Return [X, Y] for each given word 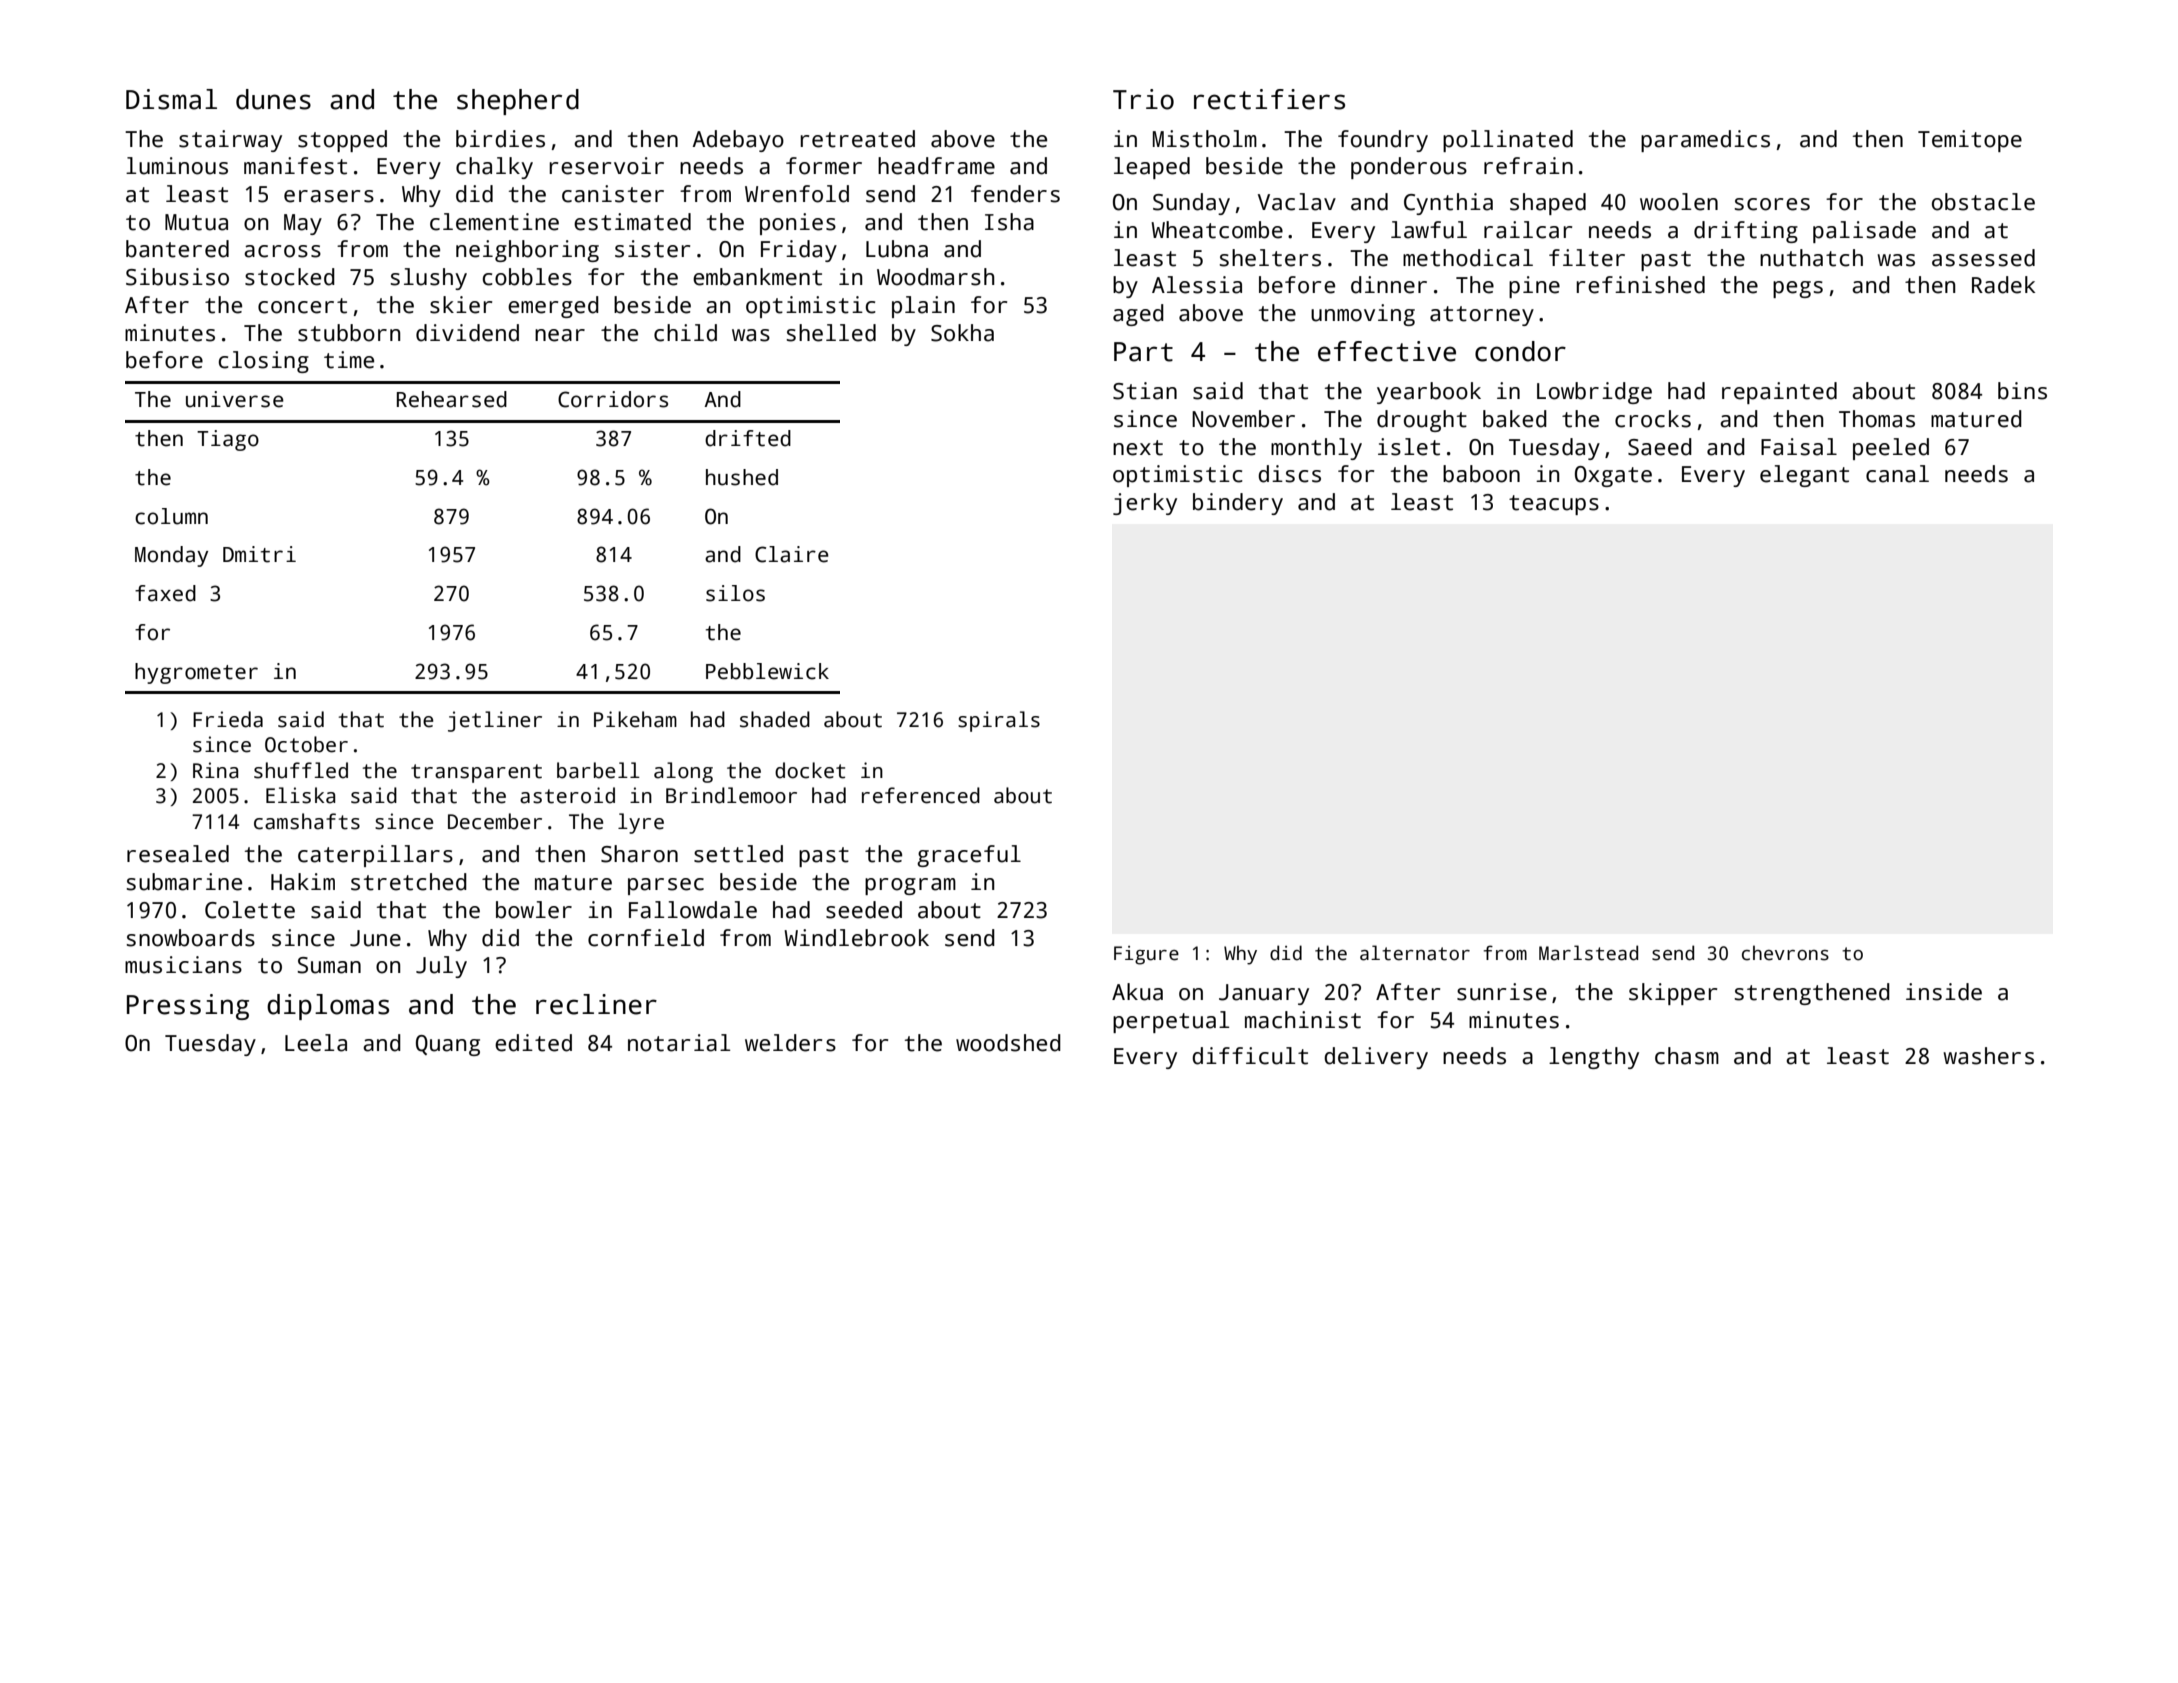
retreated [857, 139]
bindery [1238, 504]
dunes [273, 99]
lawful [1429, 230]
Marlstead [1588, 953]
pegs [1798, 289]
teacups [1554, 505]
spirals [999, 721]
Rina [215, 770]
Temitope [1970, 141]
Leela [316, 1043]
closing [264, 362]
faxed [165, 593]
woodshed [1008, 1043]
